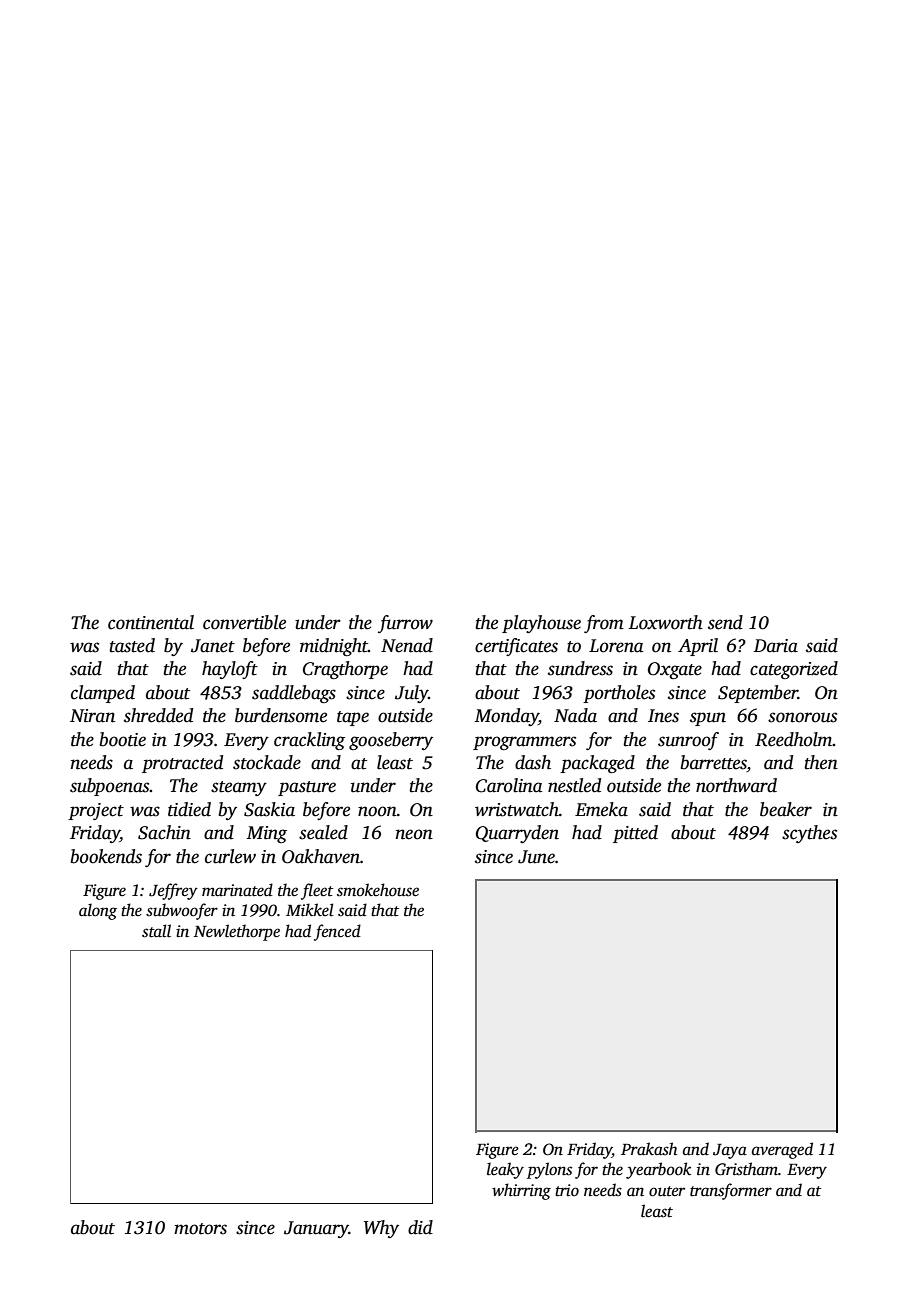 The width and height of the screenshot is (908, 1316). What do you see at coordinates (337, 932) in the screenshot?
I see `fenced` at bounding box center [337, 932].
